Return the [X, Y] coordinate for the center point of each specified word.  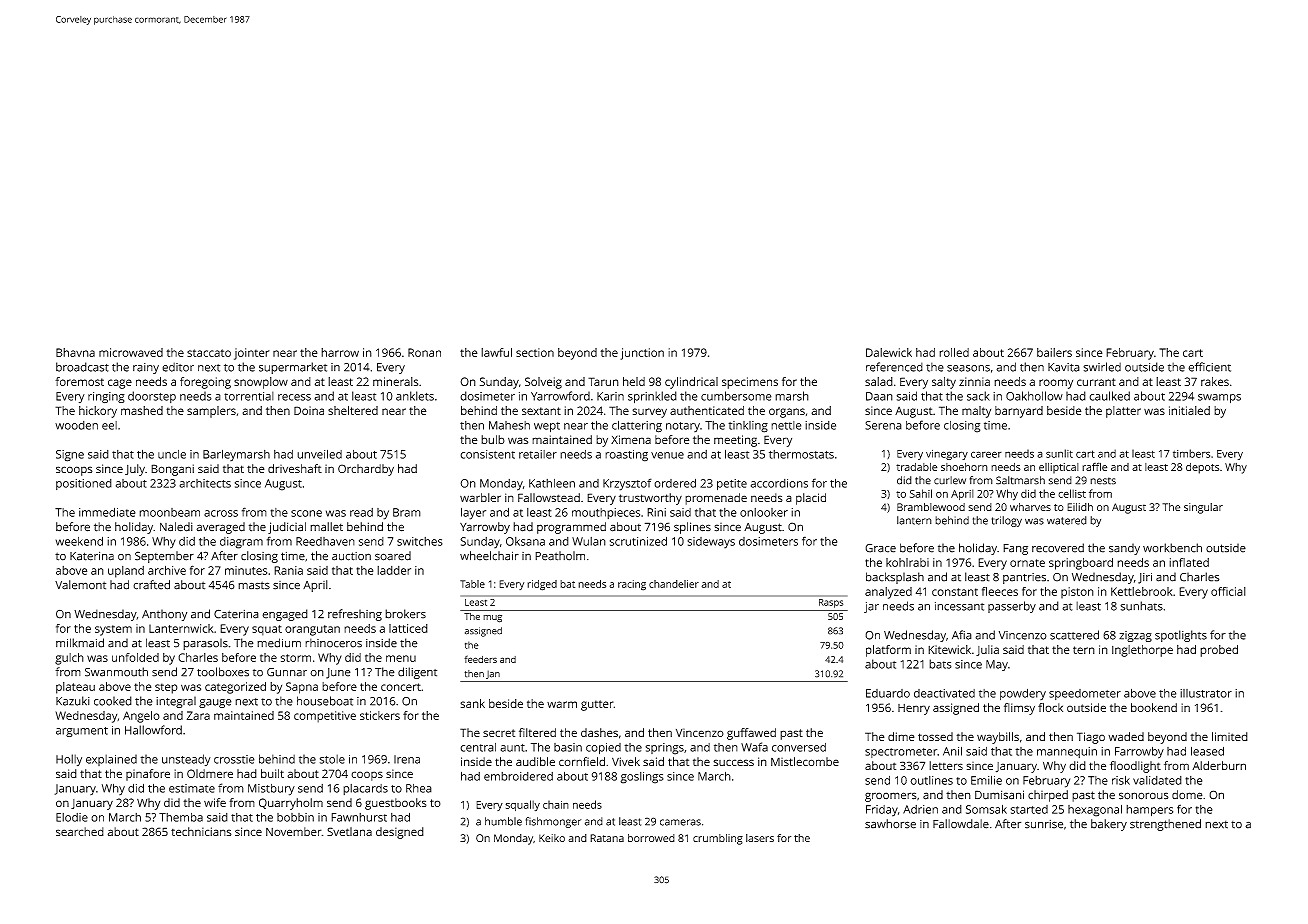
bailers [1054, 352]
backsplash [895, 578]
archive [167, 570]
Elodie [72, 817]
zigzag [1135, 636]
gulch [69, 659]
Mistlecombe [805, 761]
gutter [597, 705]
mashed [142, 410]
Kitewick [949, 649]
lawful [496, 352]
